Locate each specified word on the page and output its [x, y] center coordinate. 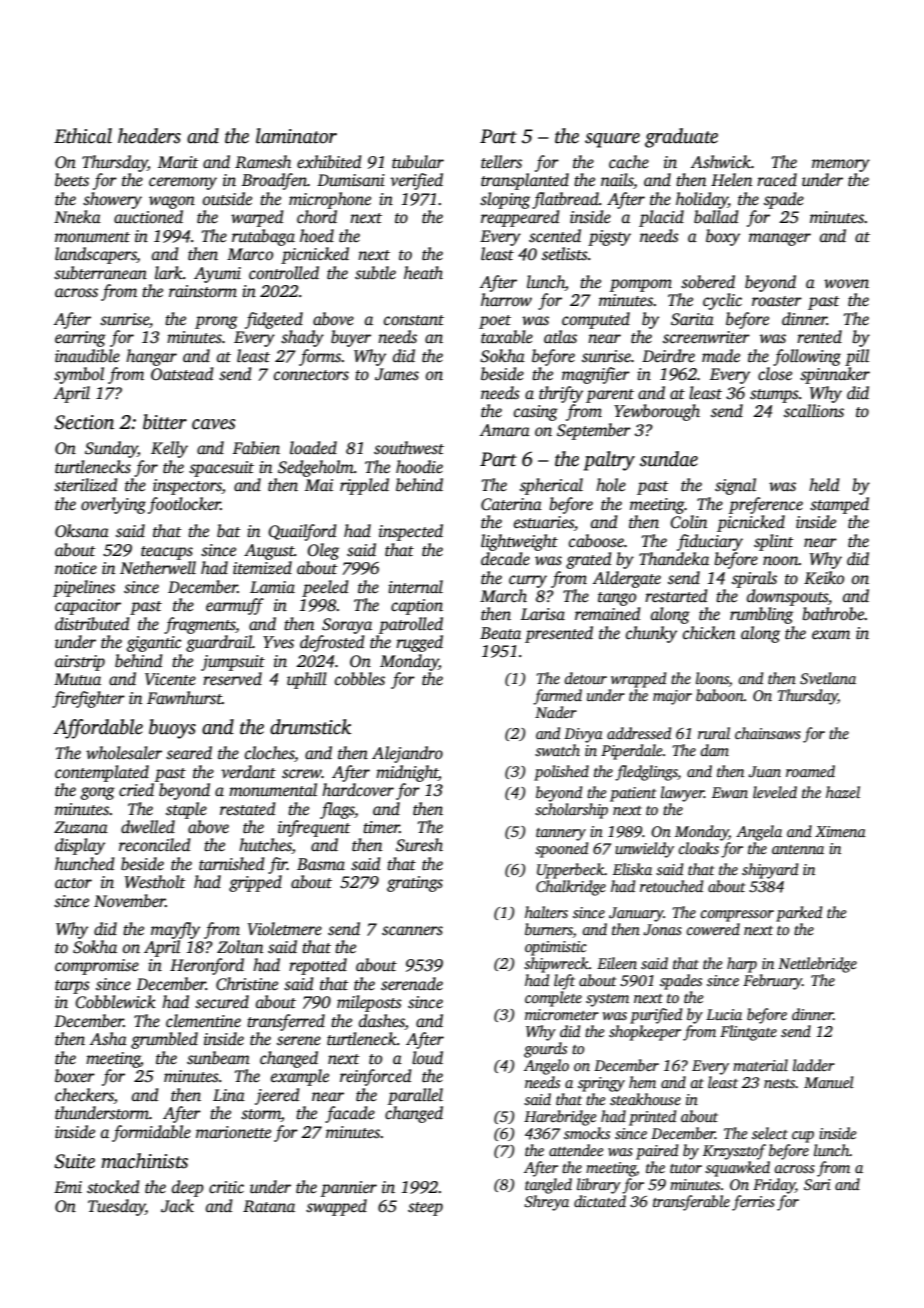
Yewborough [657, 412]
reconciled [155, 845]
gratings [415, 884]
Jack [177, 1206]
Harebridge [560, 1118]
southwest [409, 448]
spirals [754, 579]
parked [799, 914]
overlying [113, 505]
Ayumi [217, 275]
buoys [172, 729]
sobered [708, 282]
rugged [419, 643]
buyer [351, 338]
